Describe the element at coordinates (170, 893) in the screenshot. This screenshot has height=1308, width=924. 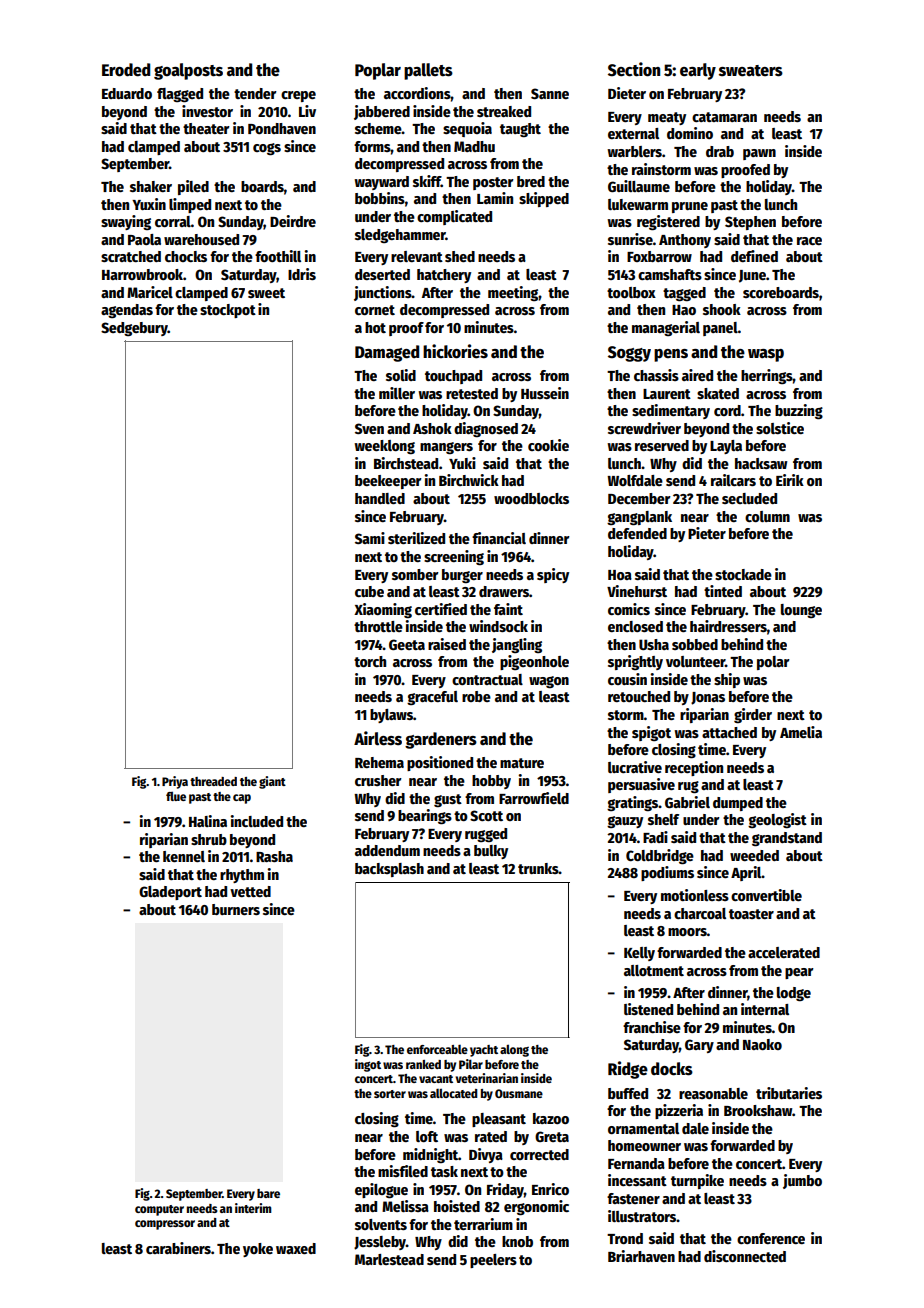
I see `Gladeport` at that location.
